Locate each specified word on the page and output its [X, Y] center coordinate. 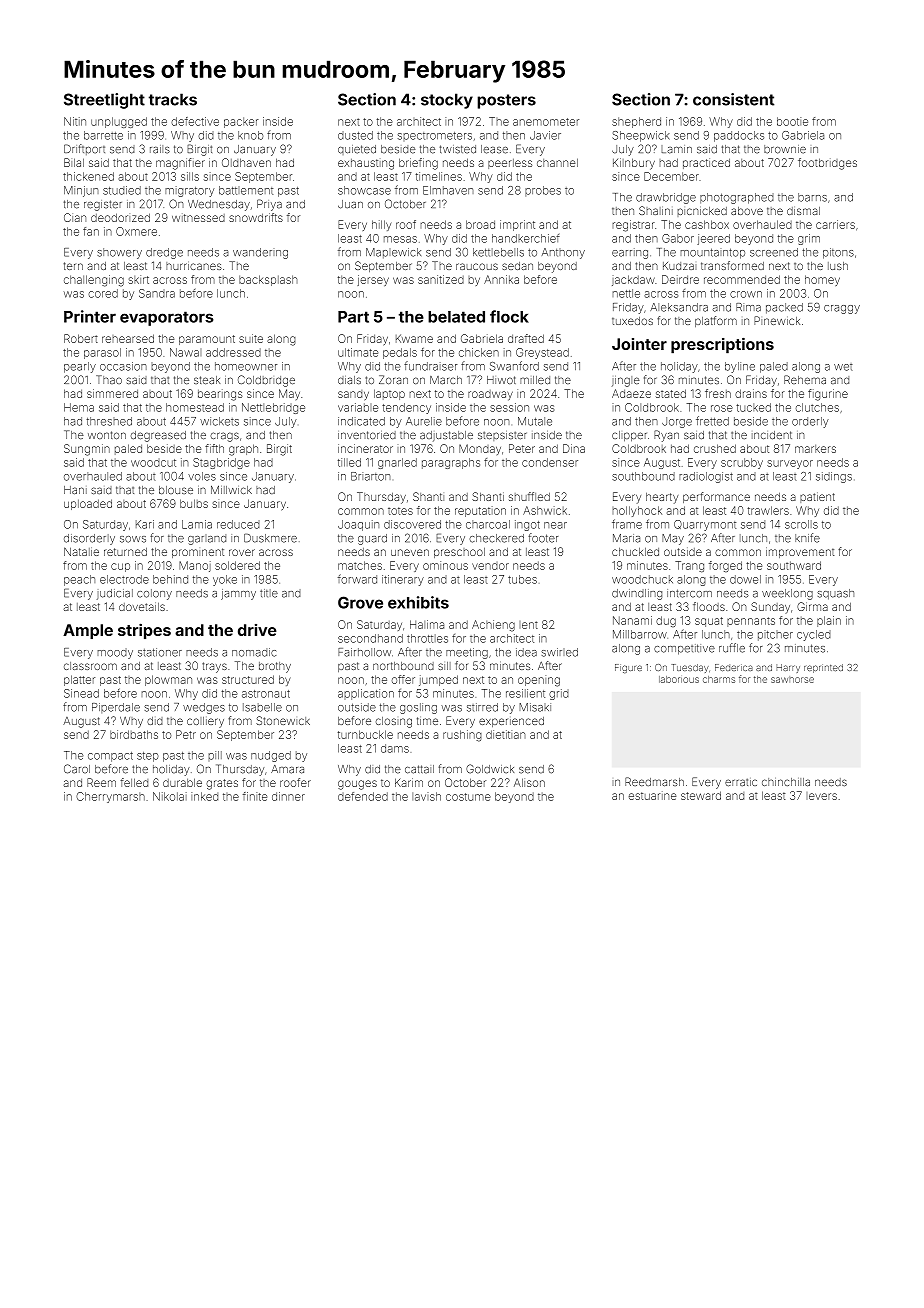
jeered [713, 239]
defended [363, 796]
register [103, 205]
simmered [112, 393]
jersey [373, 280]
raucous [477, 266]
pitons [838, 253]
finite [255, 796]
